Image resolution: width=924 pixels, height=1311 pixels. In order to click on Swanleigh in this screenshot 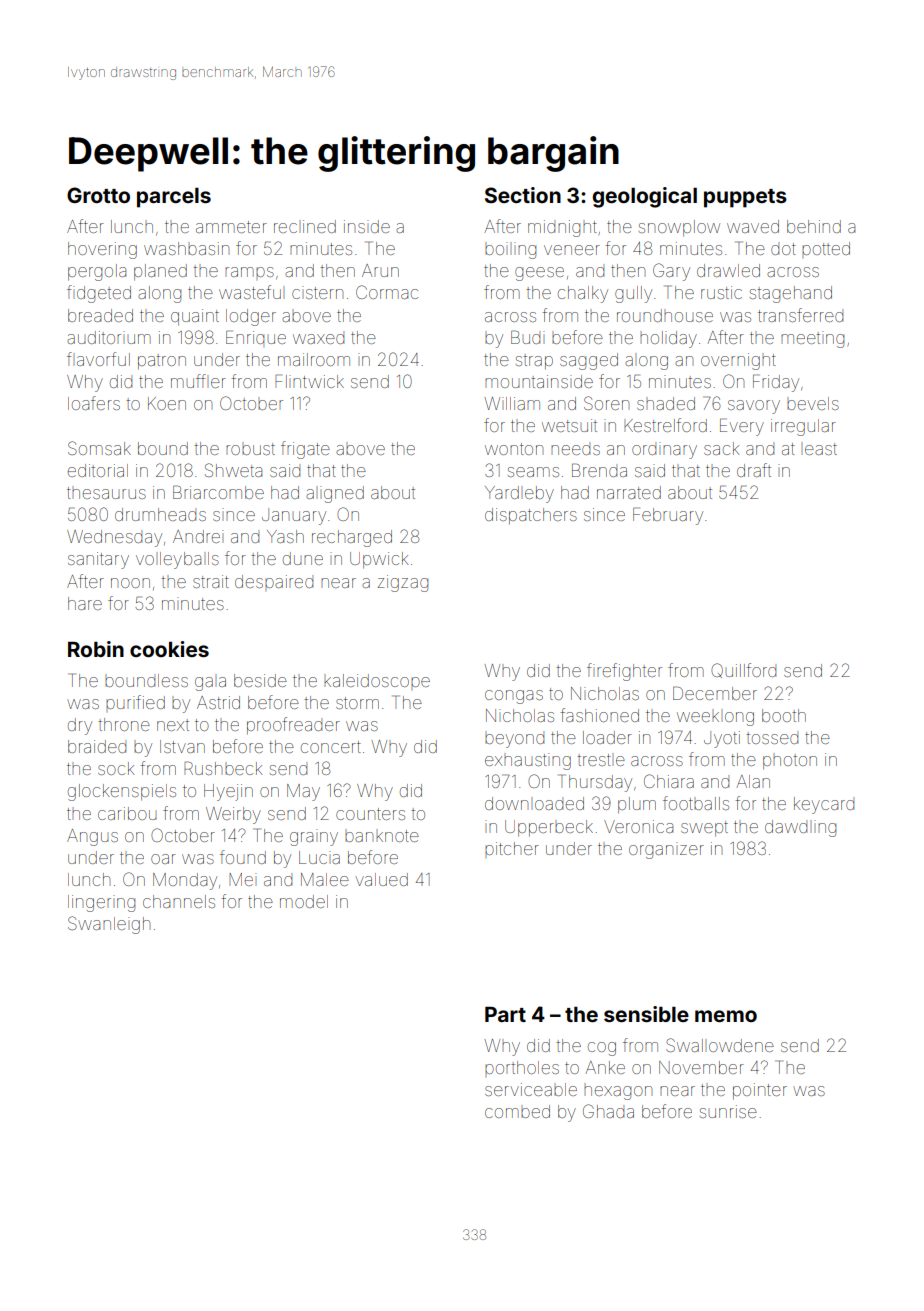, I will do `click(109, 925)`.
